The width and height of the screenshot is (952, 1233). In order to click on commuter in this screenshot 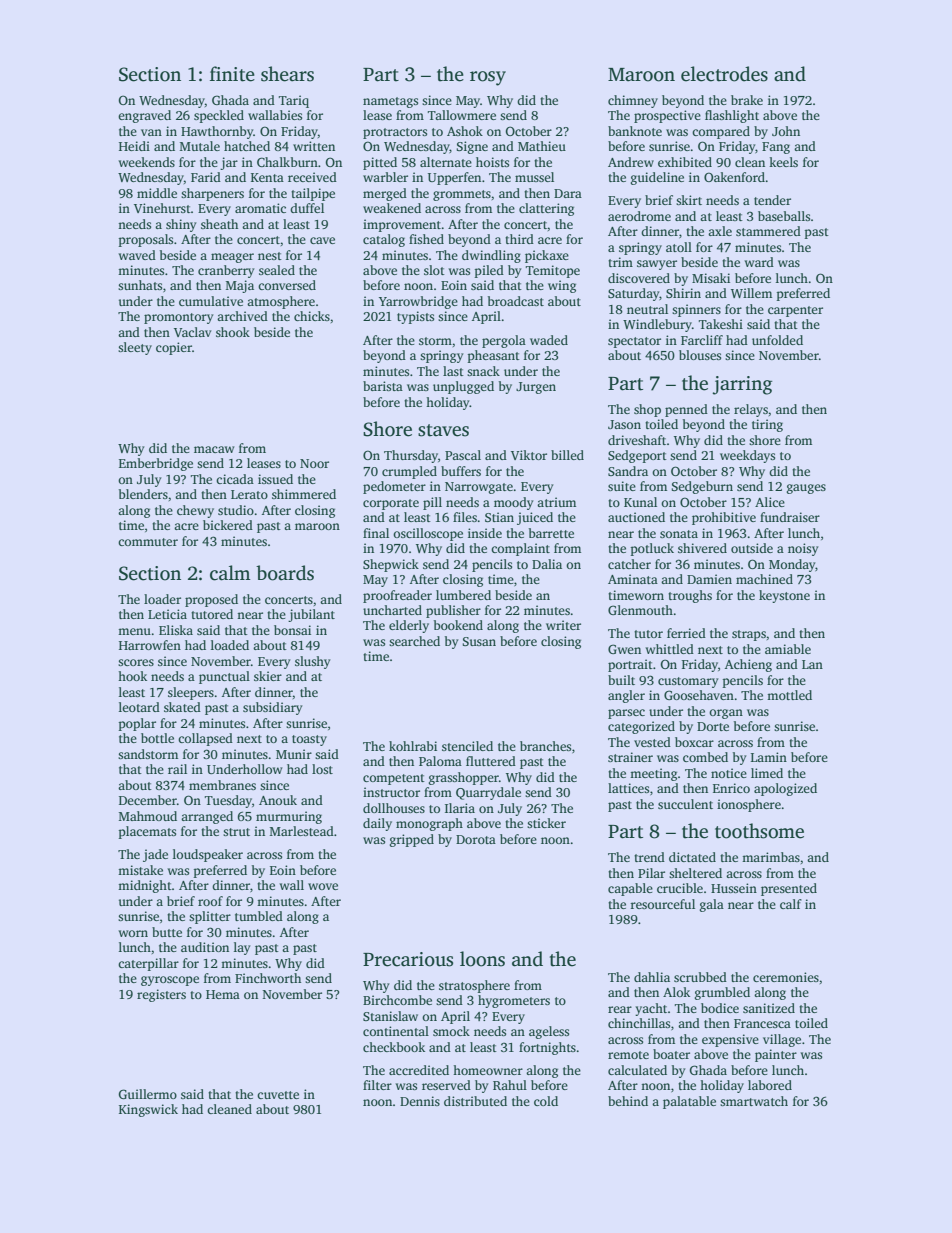, I will do `click(148, 542)`.
